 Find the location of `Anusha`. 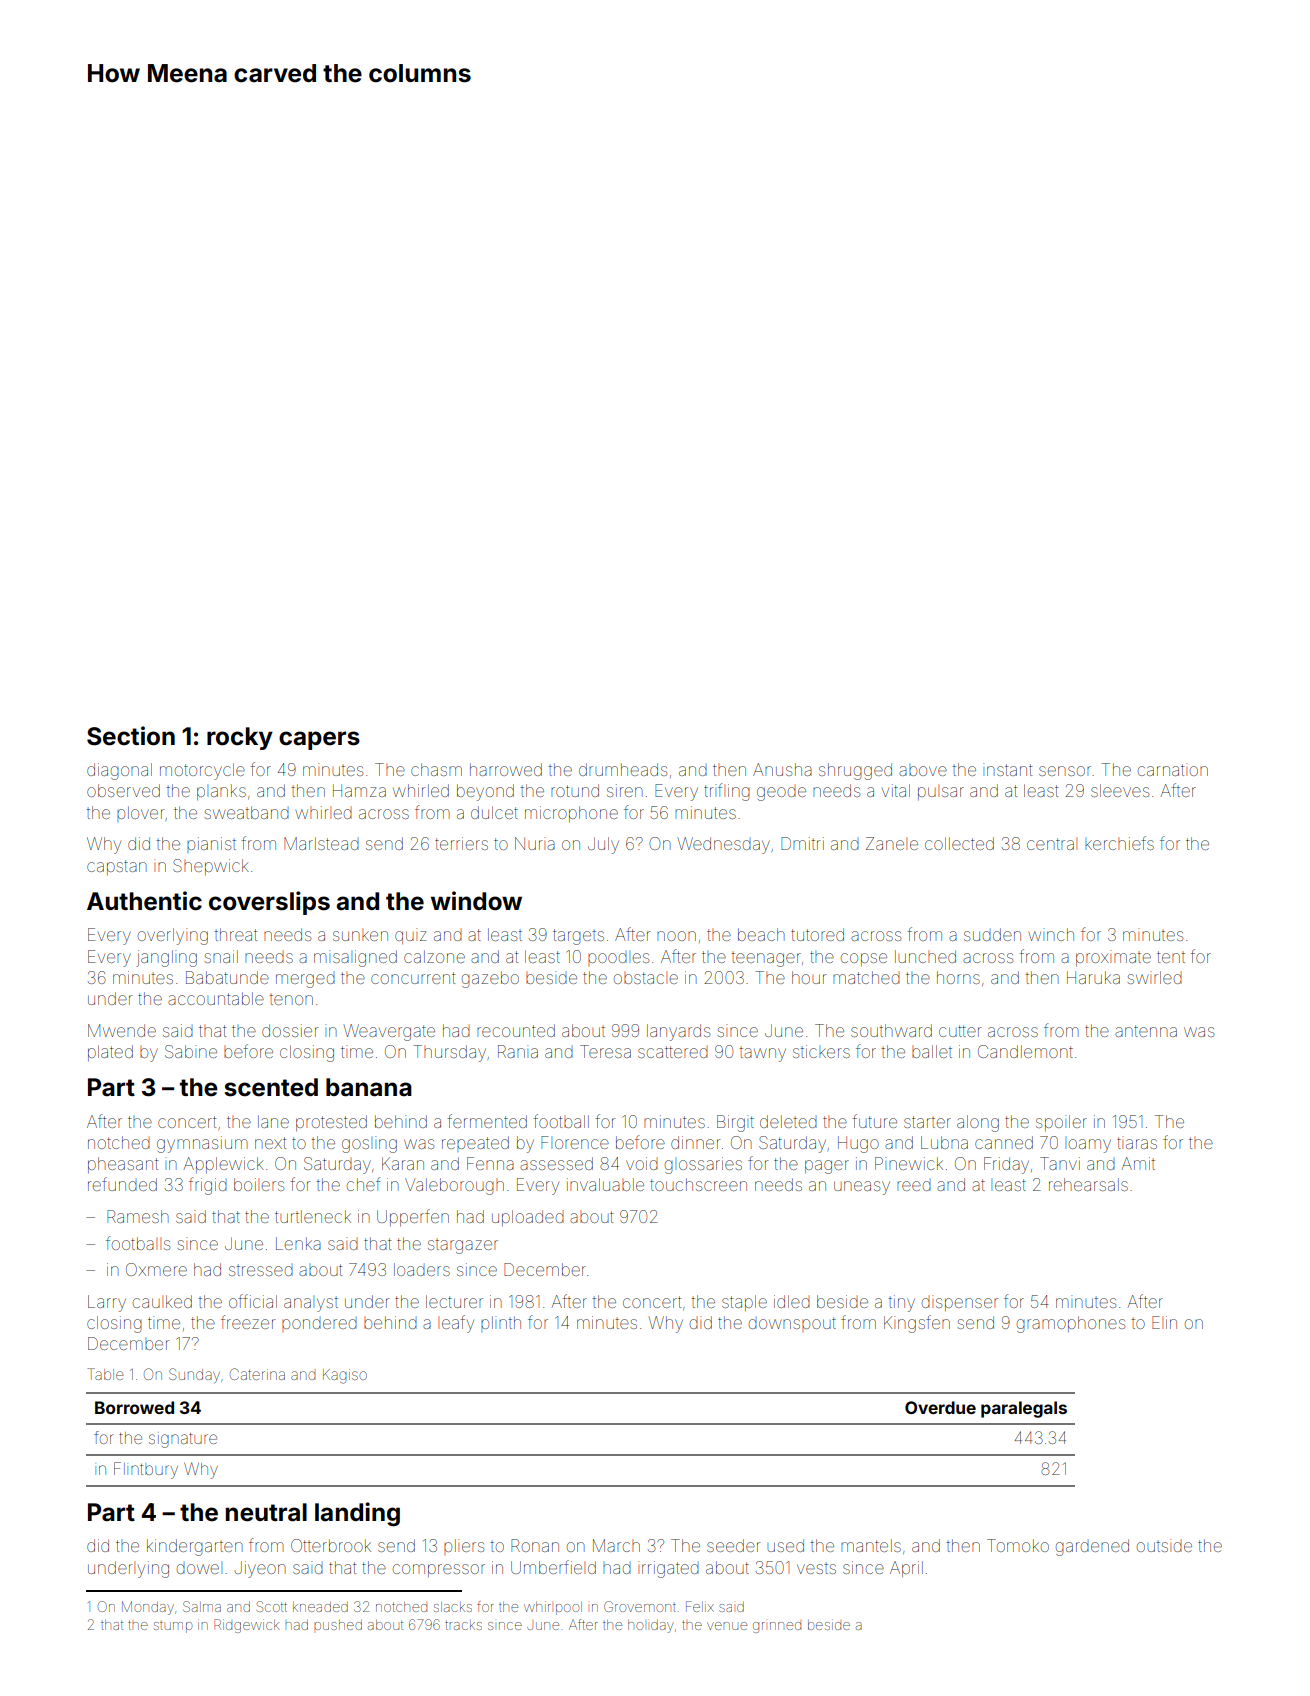

Anusha is located at coordinates (782, 769).
